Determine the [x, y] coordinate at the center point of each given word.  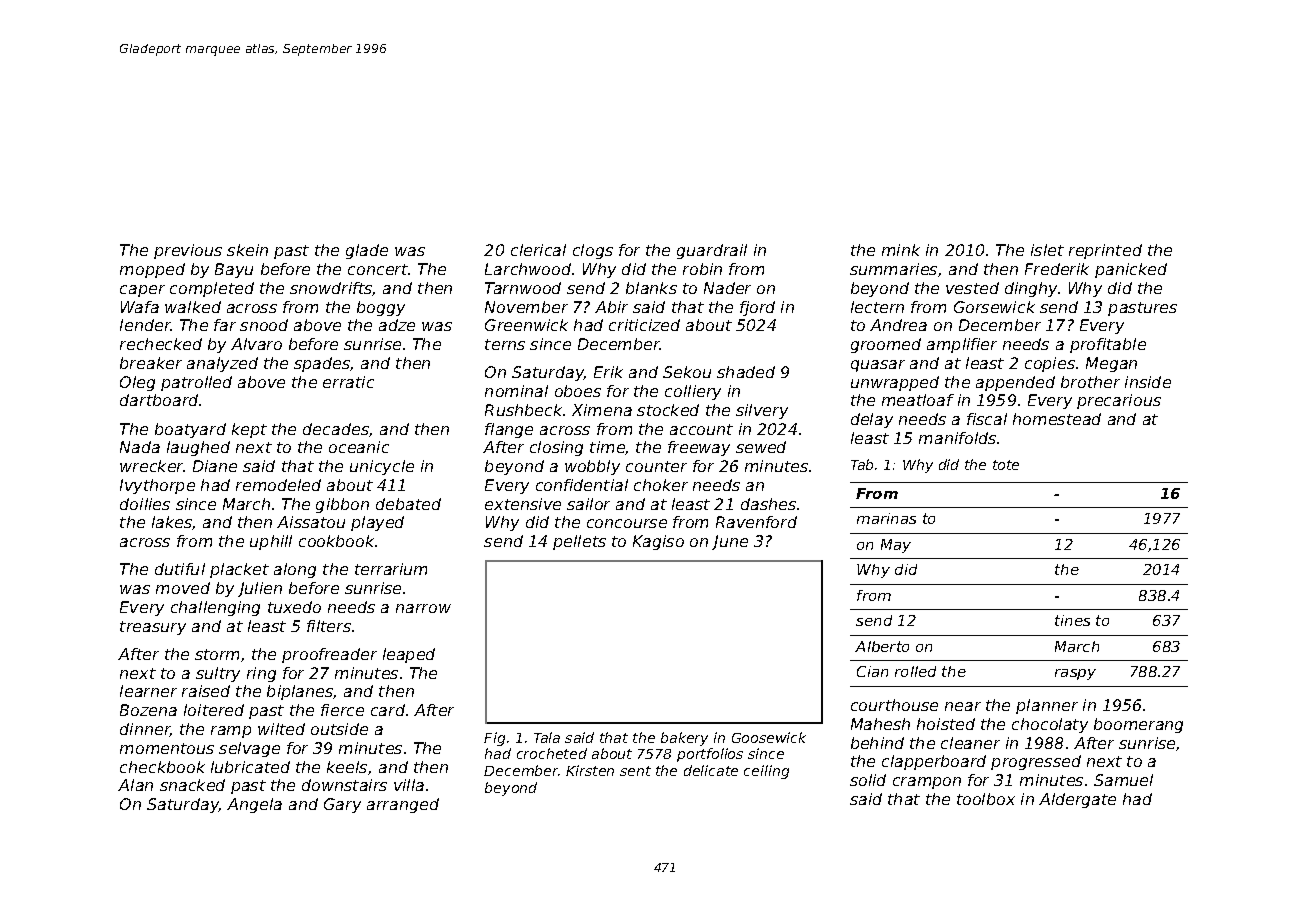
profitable [1108, 345]
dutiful [180, 569]
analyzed [222, 364]
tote [1006, 465]
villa [409, 785]
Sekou [687, 372]
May [896, 546]
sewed [761, 447]
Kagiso [658, 542]
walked [193, 307]
